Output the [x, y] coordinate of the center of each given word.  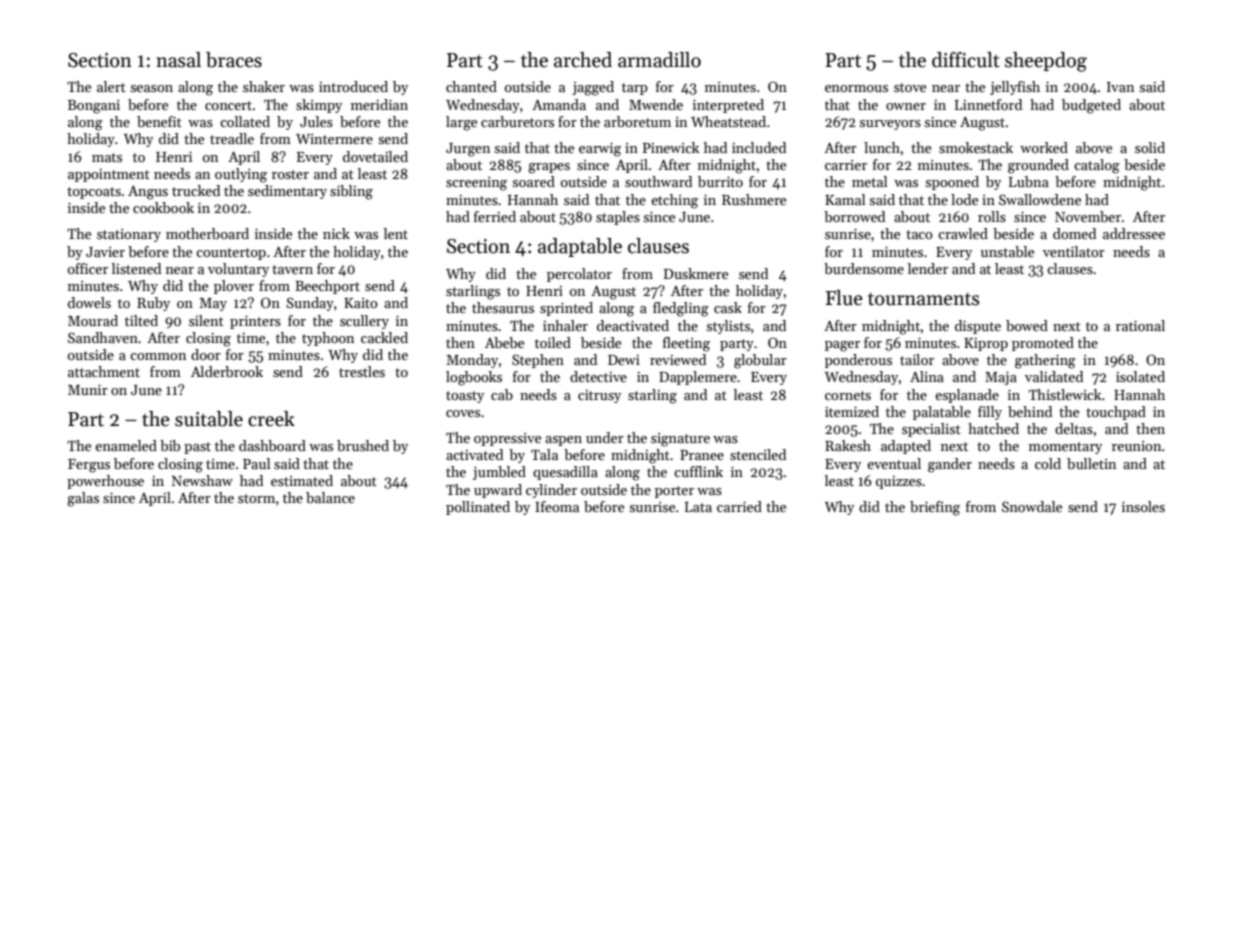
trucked [196, 190]
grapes [549, 168]
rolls [992, 216]
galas [83, 499]
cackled [384, 337]
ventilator [1074, 251]
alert [111, 86]
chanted [471, 86]
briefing [935, 508]
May [213, 304]
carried [739, 506]
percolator [579, 275]
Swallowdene [1040, 199]
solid [1150, 147]
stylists [728, 327]
